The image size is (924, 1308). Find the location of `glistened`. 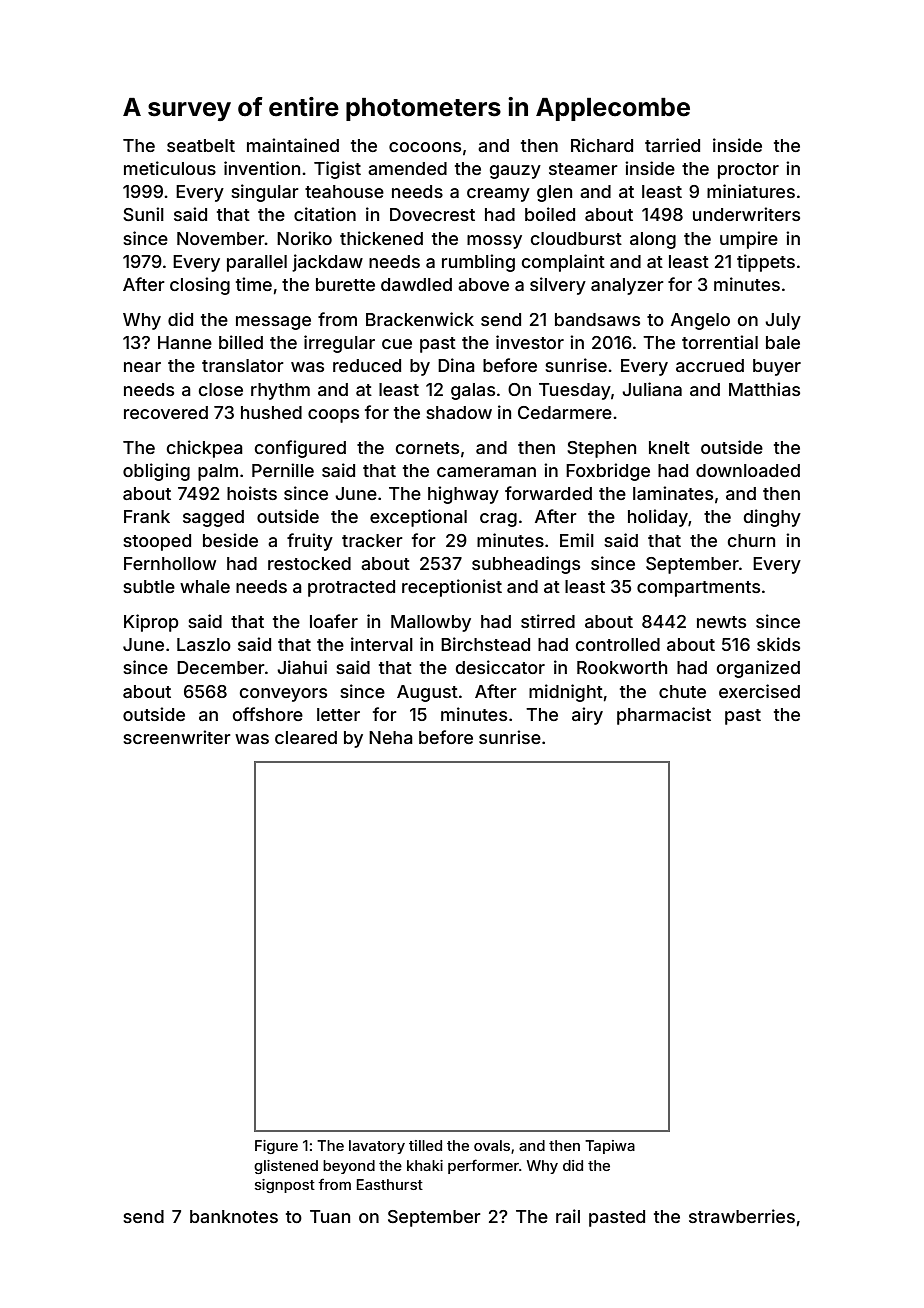

glistened is located at coordinates (286, 1167).
